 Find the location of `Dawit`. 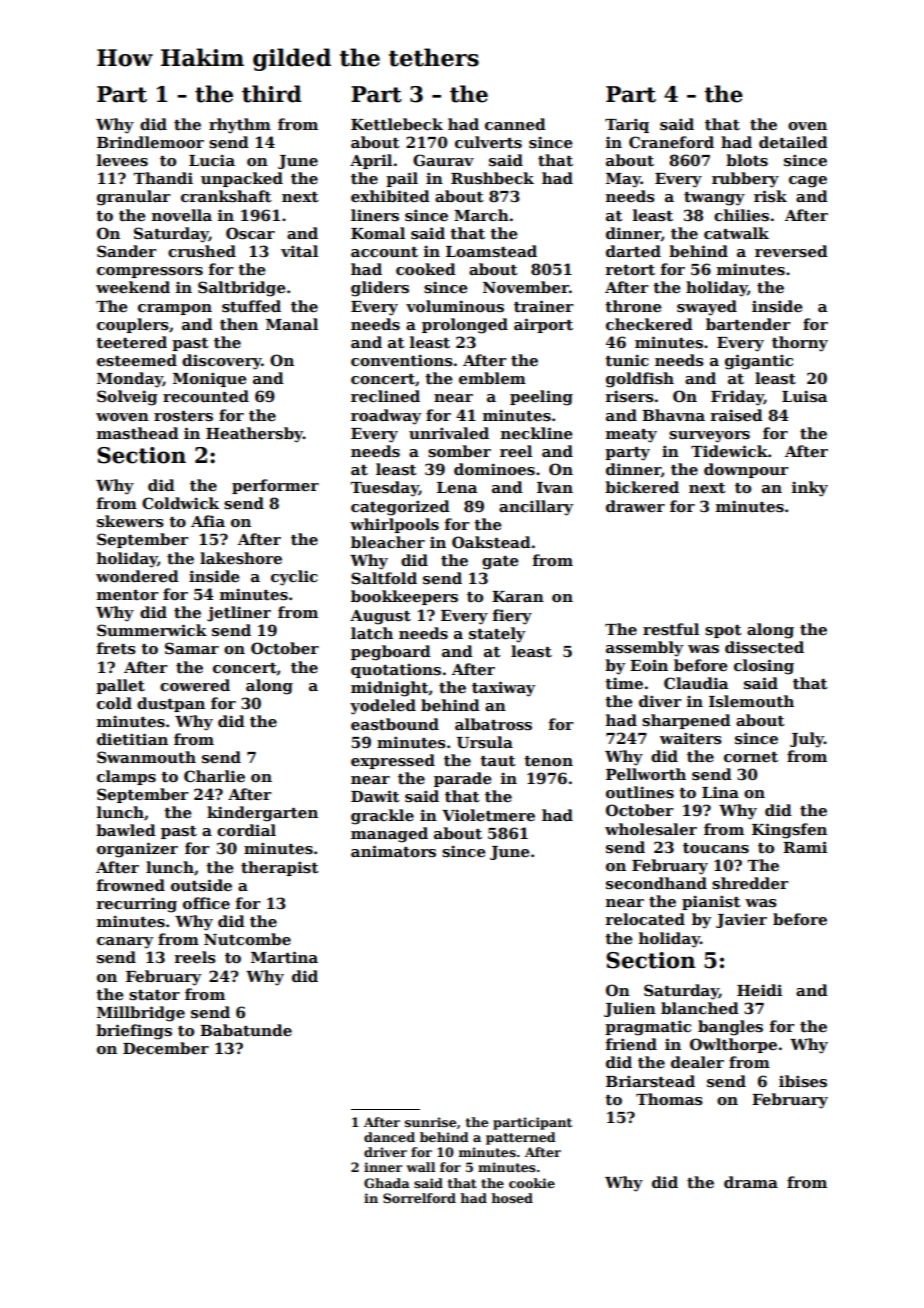

Dawit is located at coordinates (375, 796).
